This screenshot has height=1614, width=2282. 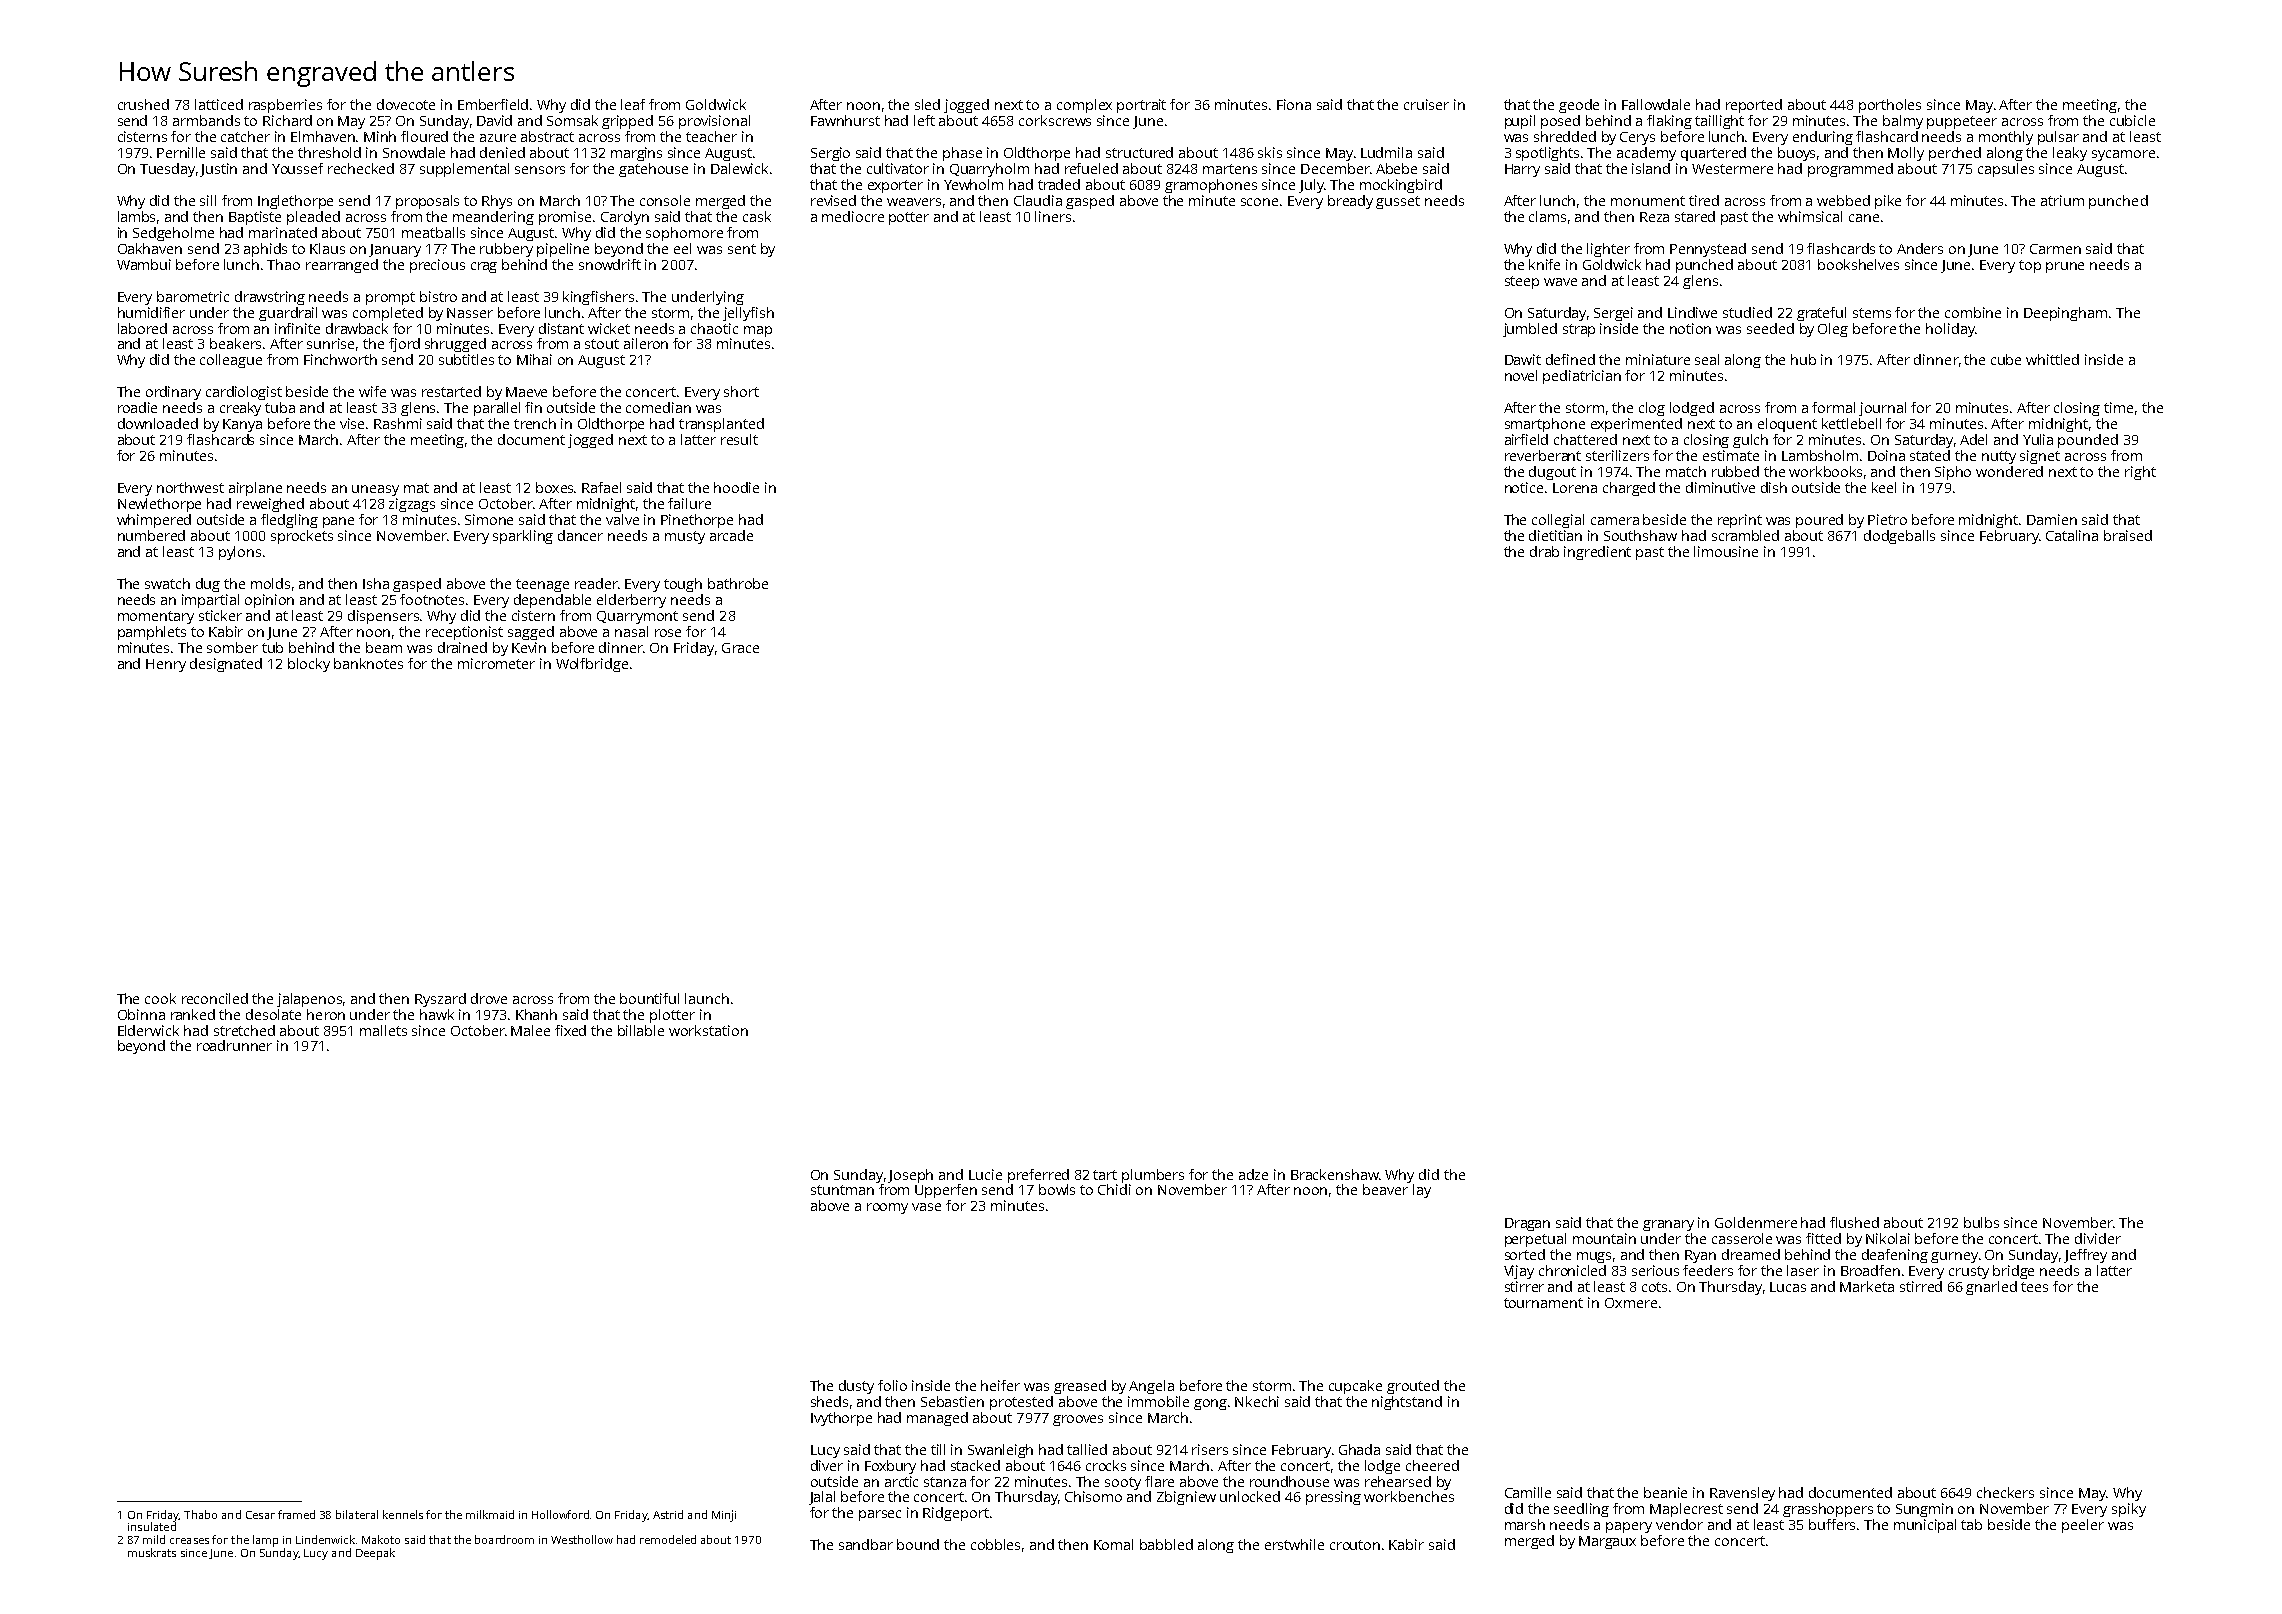 What do you see at coordinates (926, 1207) in the screenshot?
I see `vase` at bounding box center [926, 1207].
